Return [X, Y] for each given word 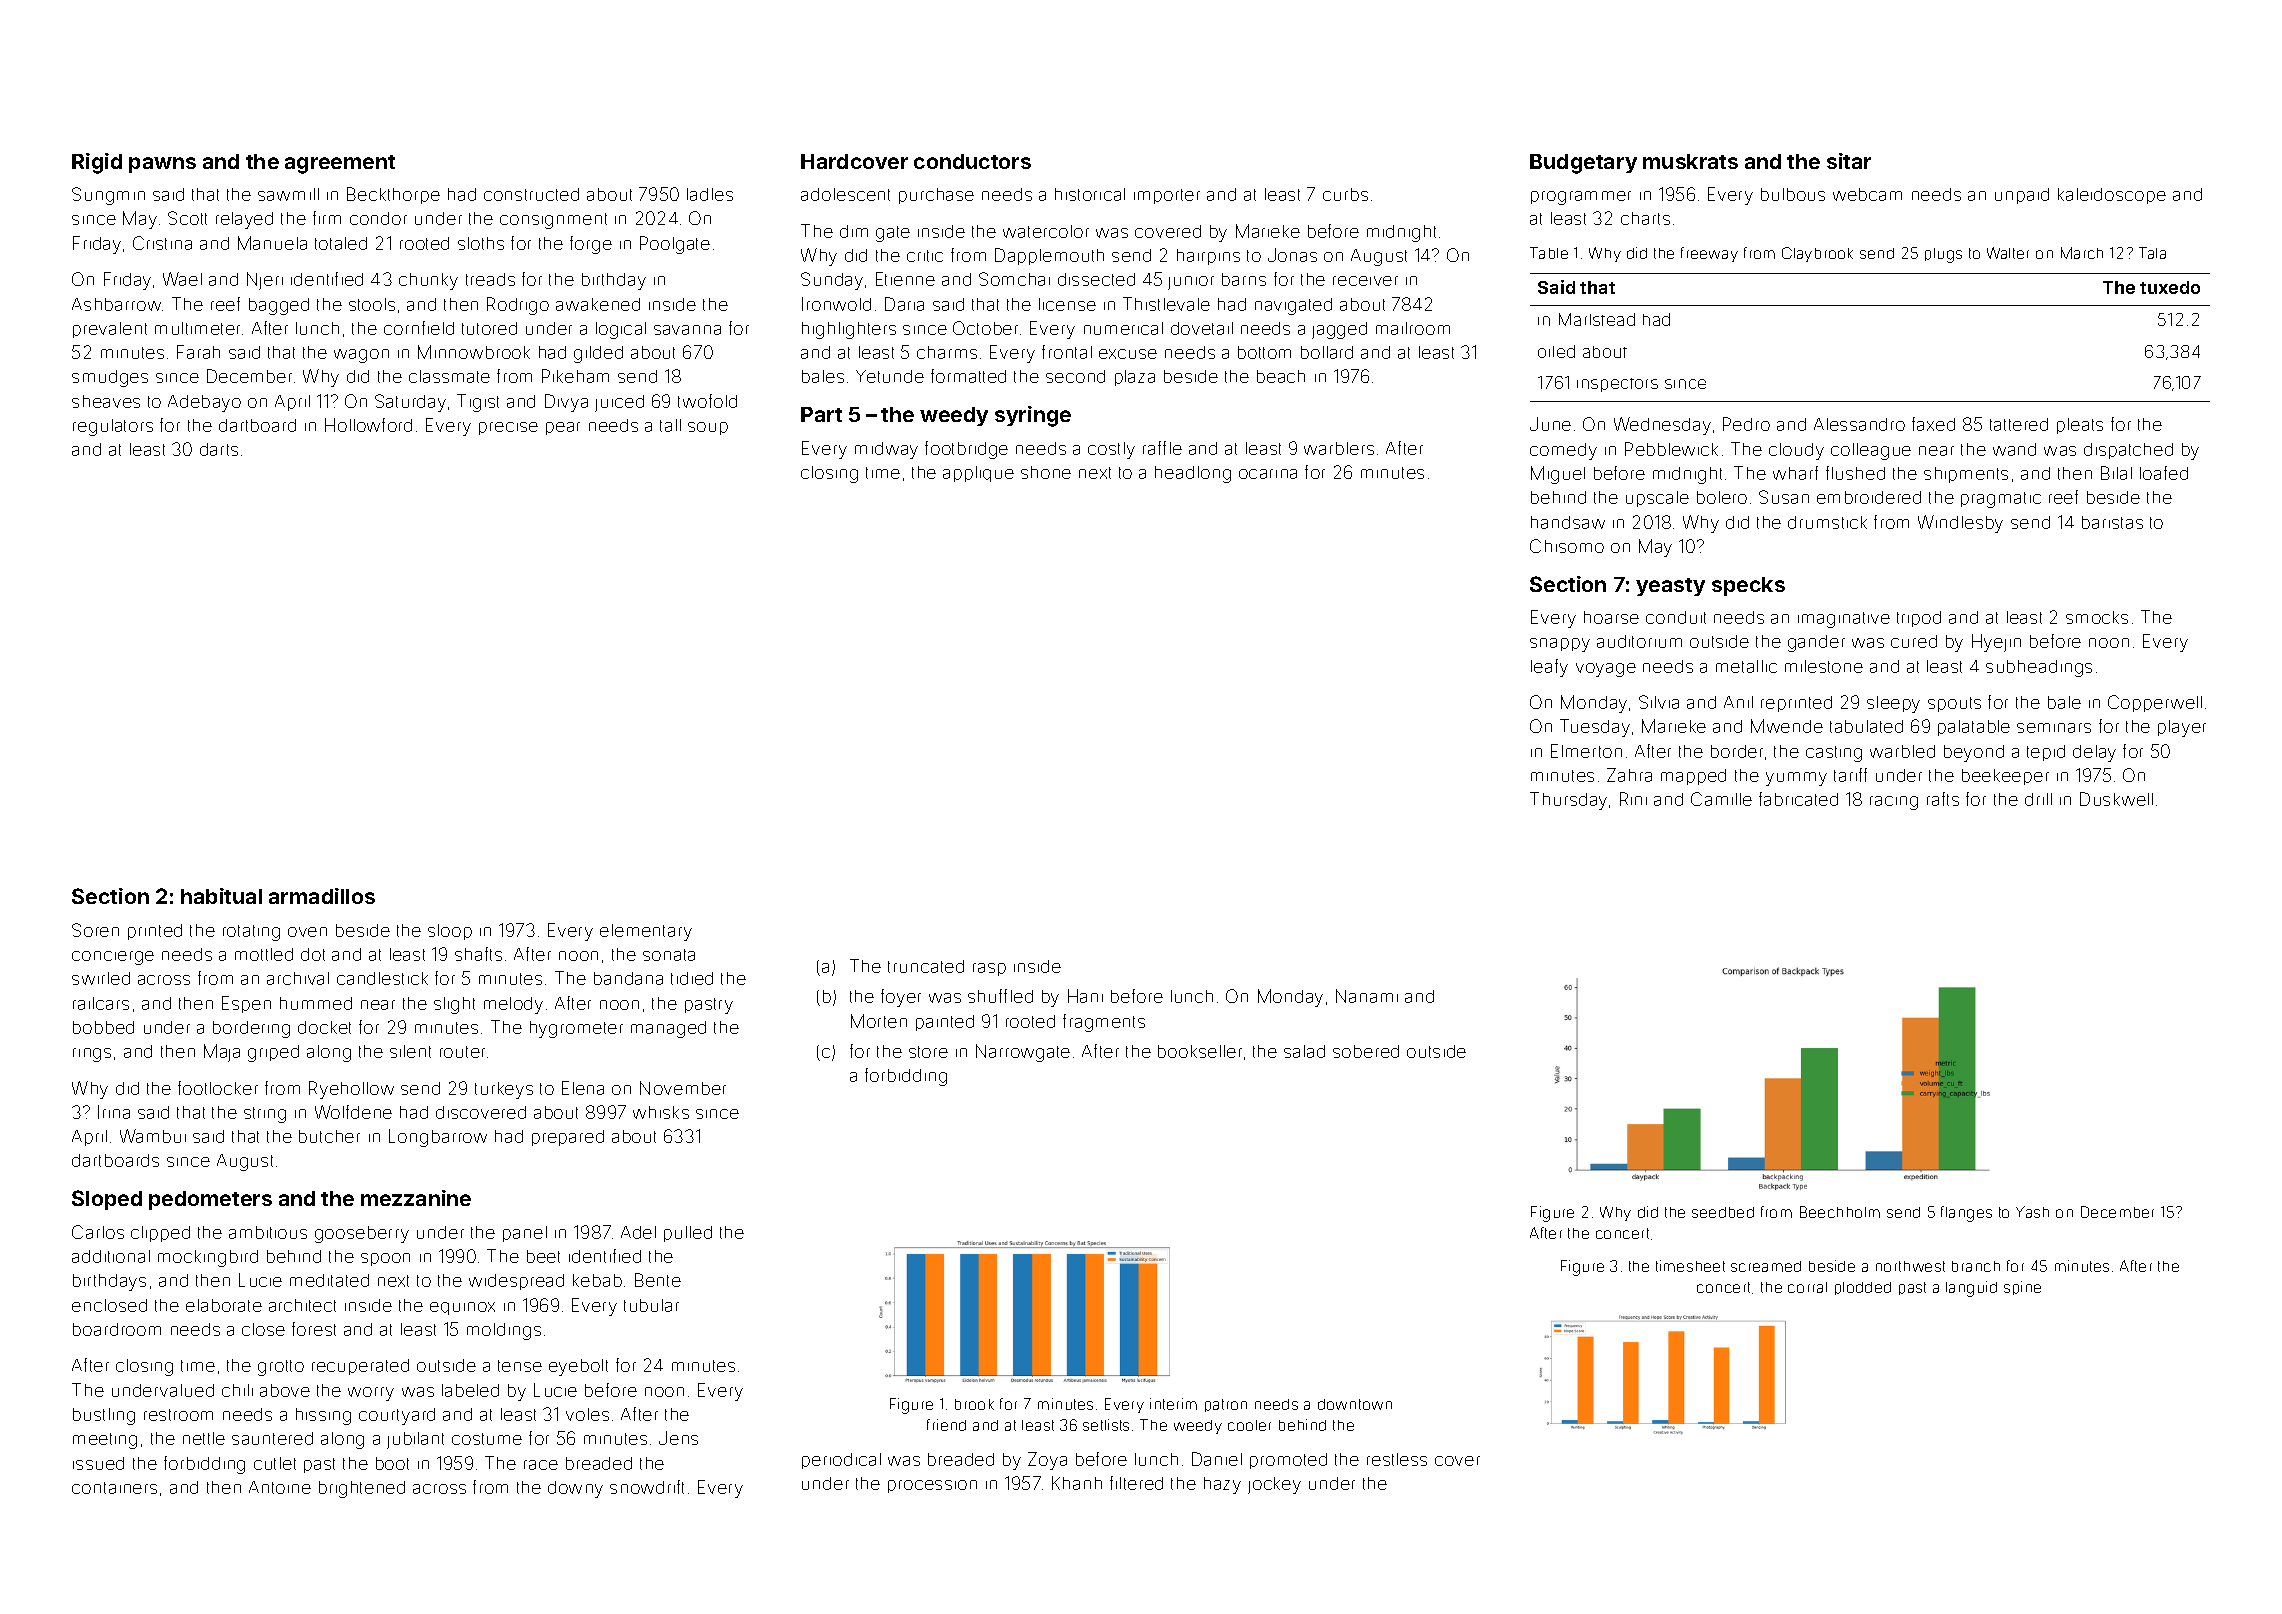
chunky [428, 281]
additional [111, 1256]
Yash [2032, 1212]
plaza [1135, 378]
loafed [2164, 473]
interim [1173, 1404]
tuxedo [2170, 287]
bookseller [1200, 1051]
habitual [221, 896]
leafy [1549, 668]
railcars [101, 1003]
